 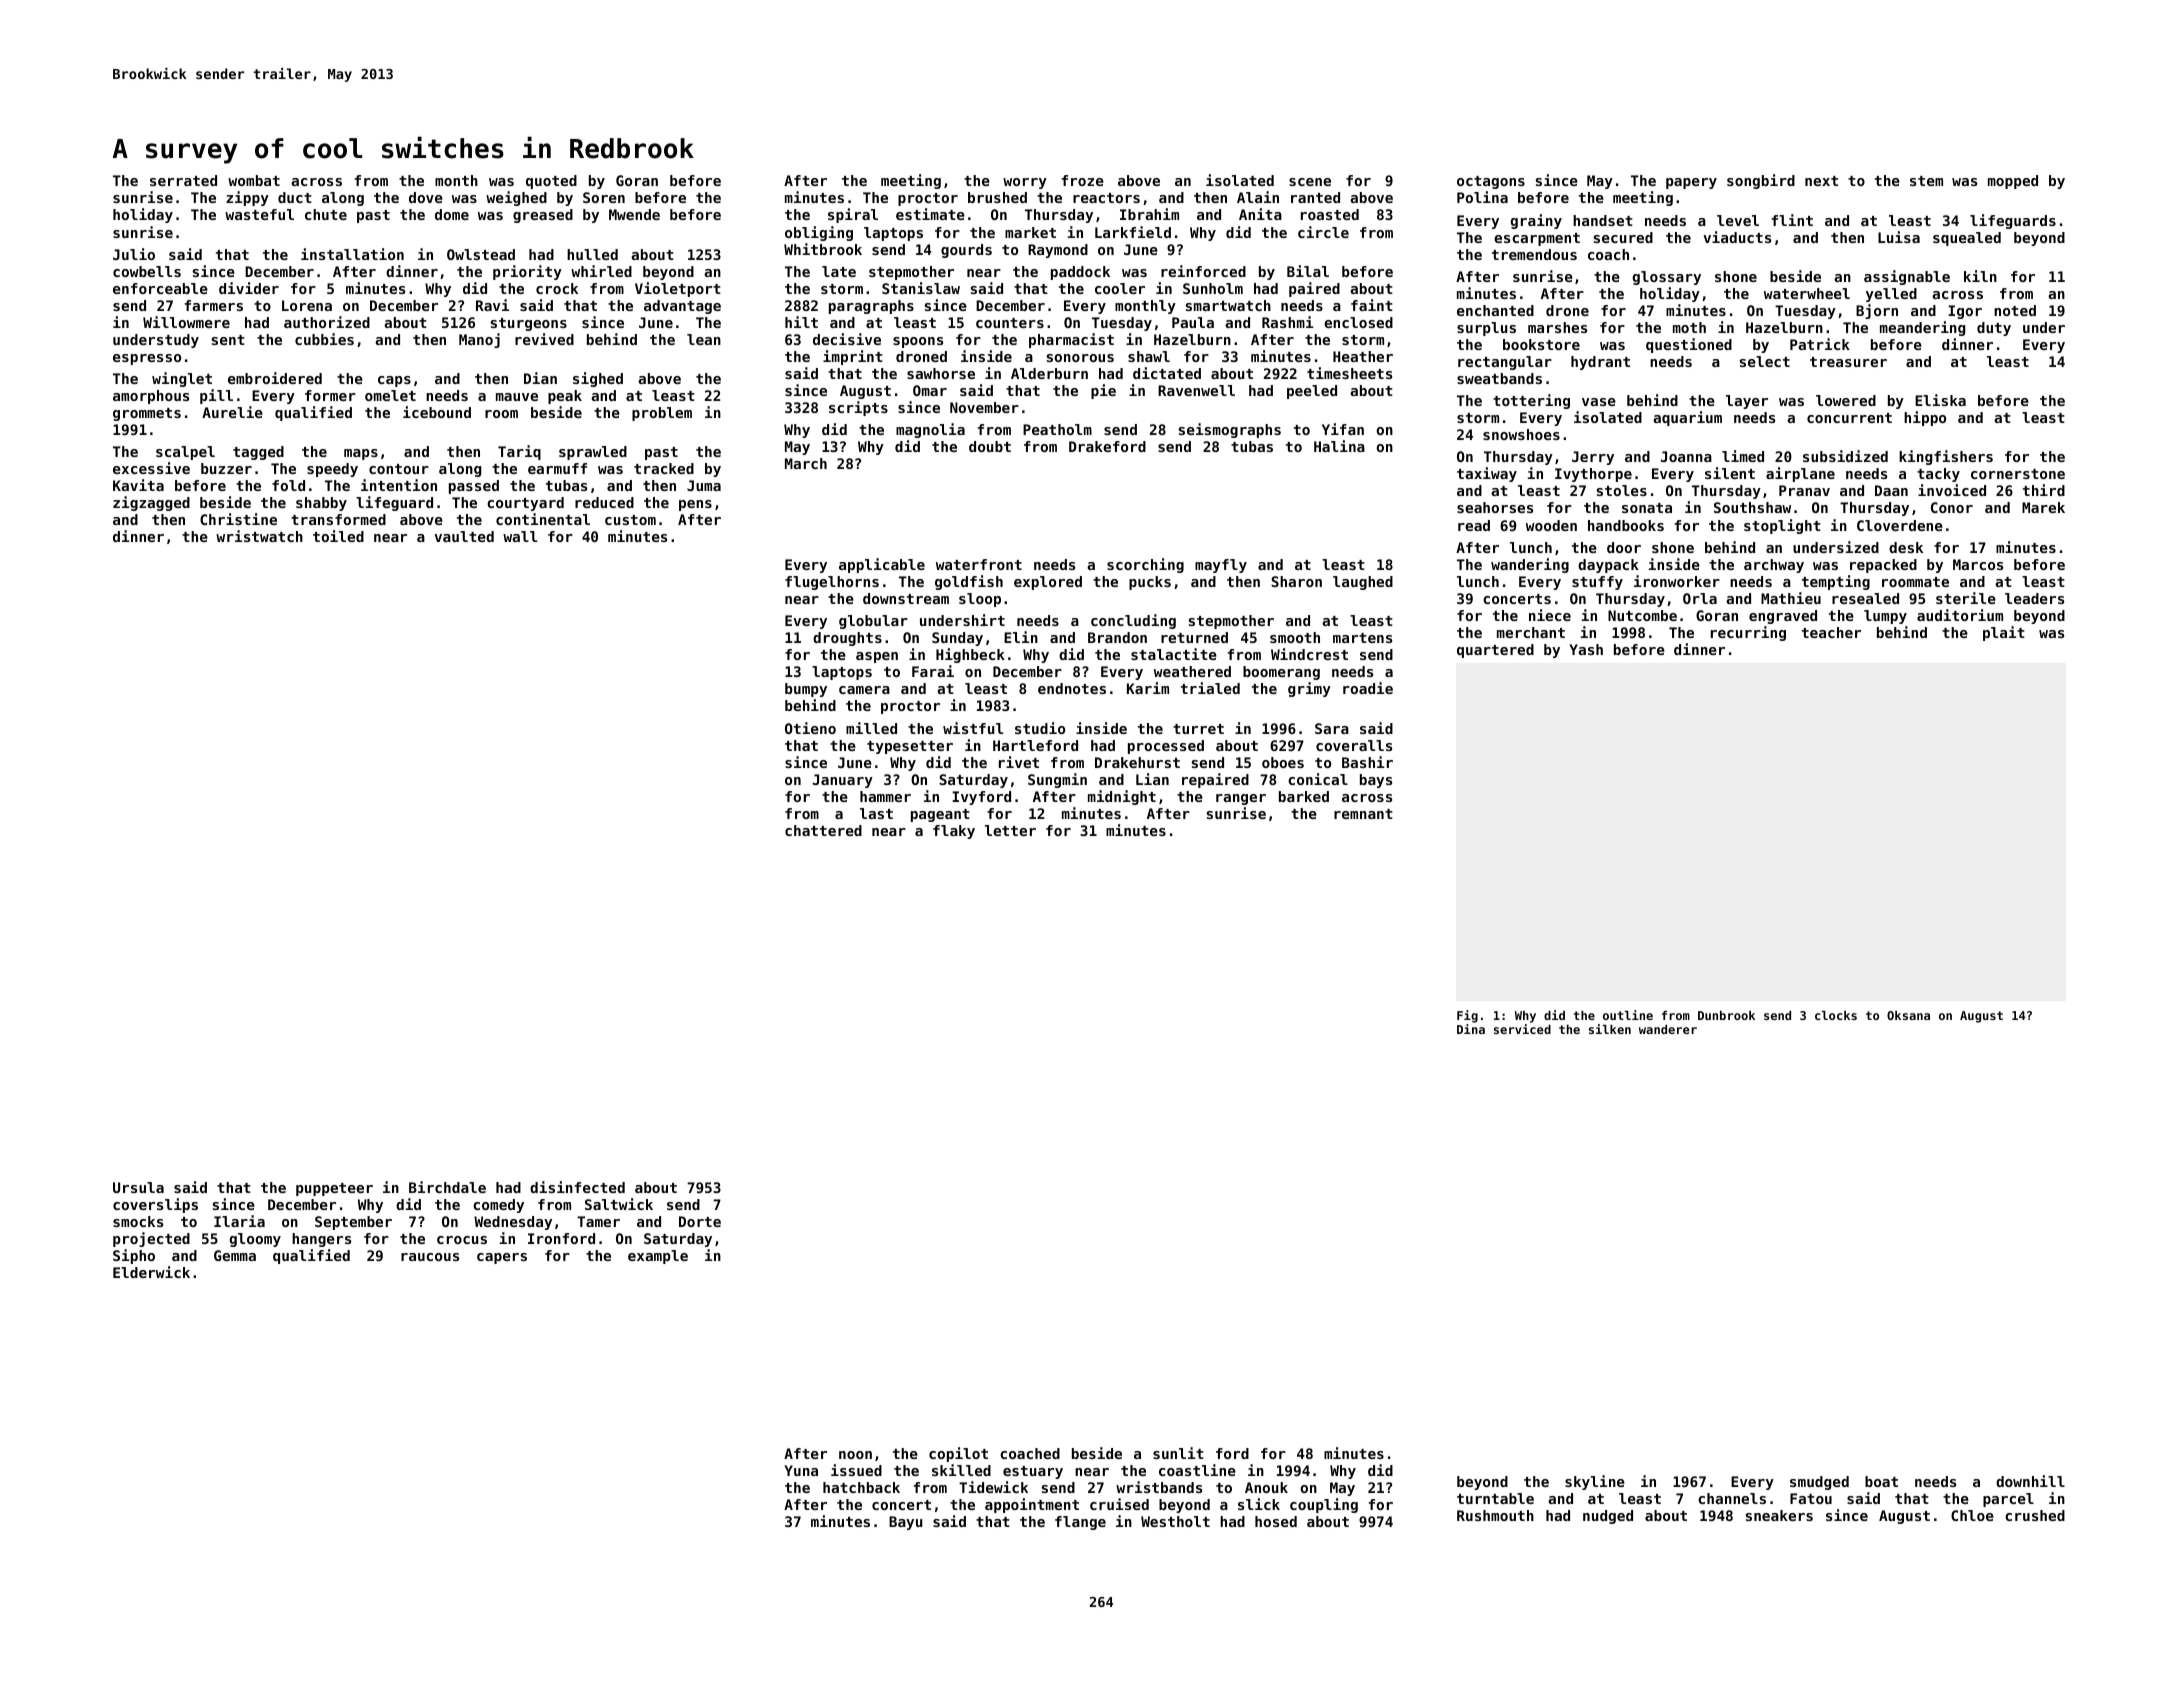 I want to click on Luisa, so click(x=1899, y=237).
